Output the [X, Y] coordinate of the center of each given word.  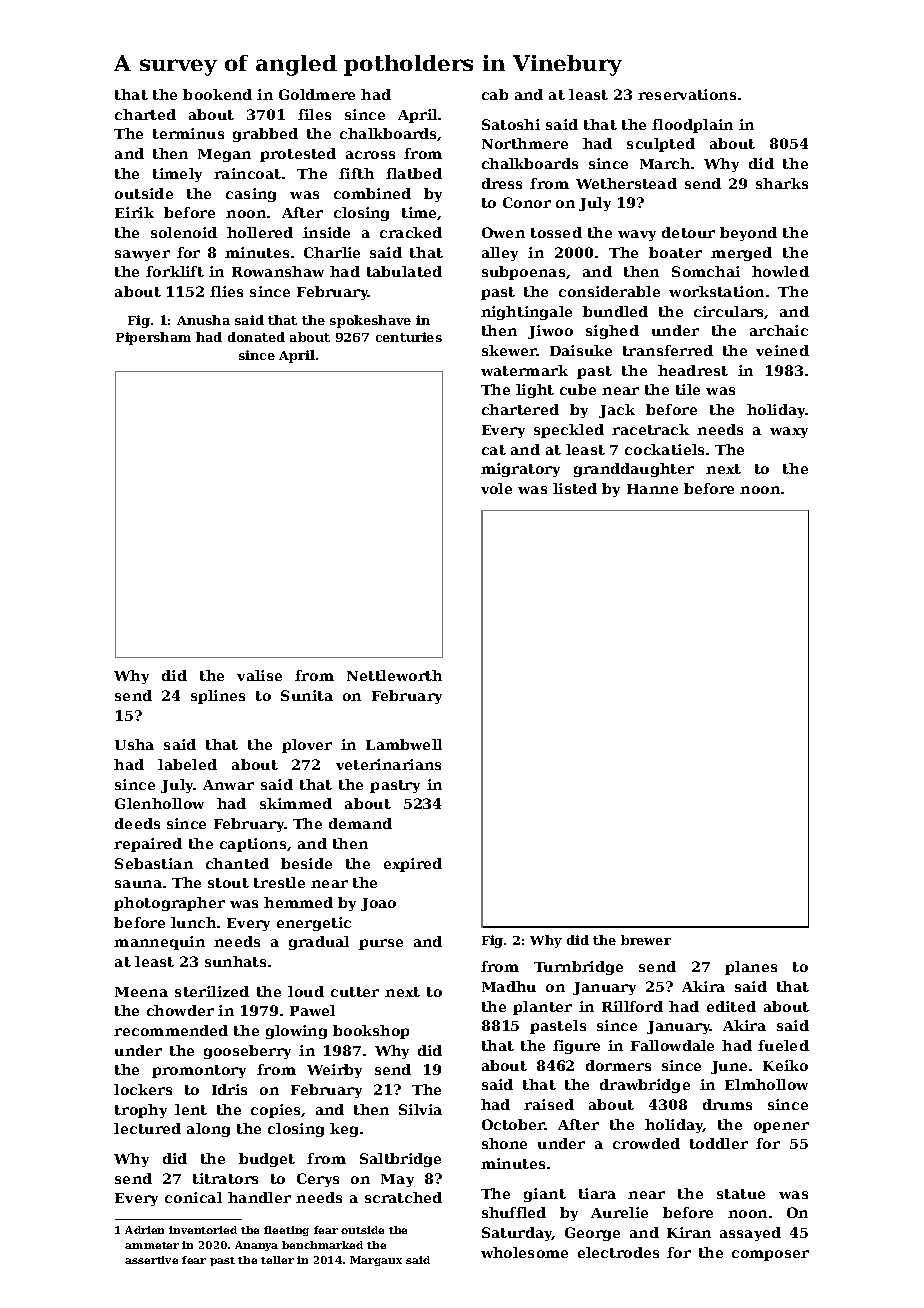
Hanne [652, 489]
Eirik [134, 212]
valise [259, 675]
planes [751, 968]
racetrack [650, 429]
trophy [141, 1111]
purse [381, 944]
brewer [646, 940]
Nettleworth [394, 675]
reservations [687, 94]
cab [495, 94]
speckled [569, 431]
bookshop [371, 1032]
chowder [180, 1010]
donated [256, 337]
